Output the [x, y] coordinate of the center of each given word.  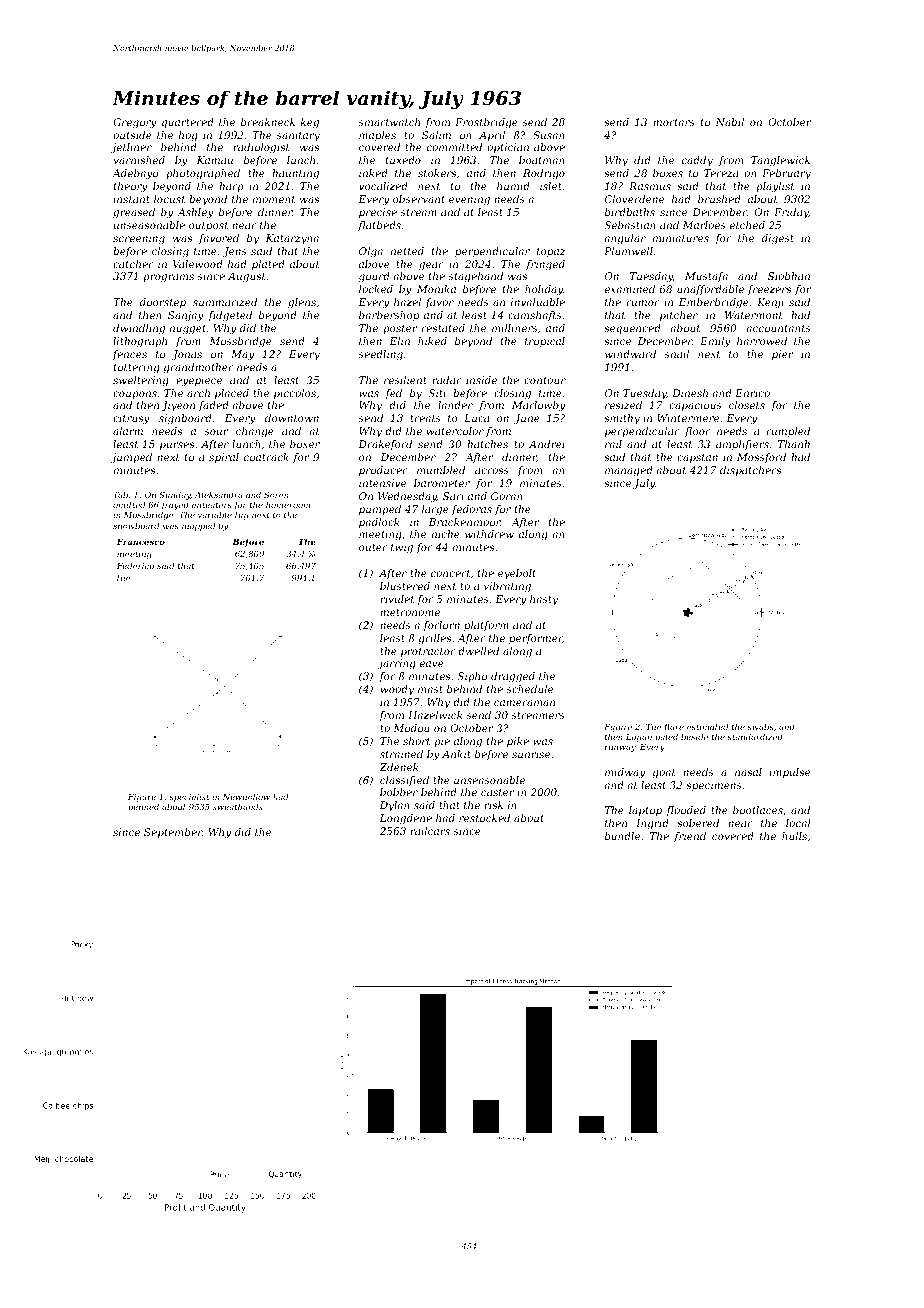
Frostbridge [486, 123]
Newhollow [246, 796]
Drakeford [385, 445]
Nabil [730, 122]
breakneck [268, 122]
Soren [276, 495]
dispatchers [750, 471]
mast [430, 689]
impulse [789, 773]
